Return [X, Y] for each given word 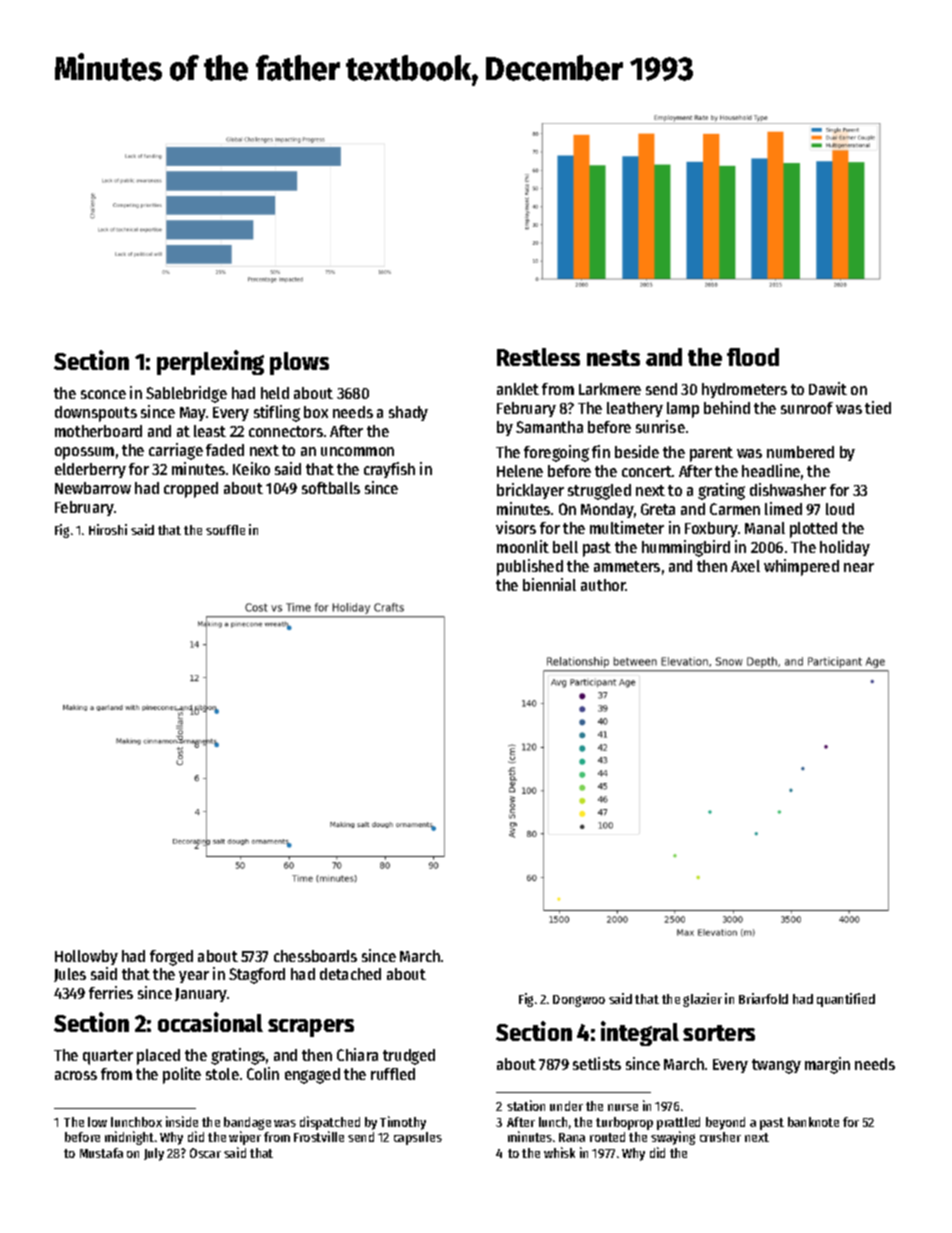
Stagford [257, 976]
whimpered [801, 567]
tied [878, 407]
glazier [702, 1000]
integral [640, 1033]
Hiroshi [108, 529]
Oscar [205, 1153]
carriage [176, 451]
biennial [549, 584]
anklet [518, 389]
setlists [597, 1063]
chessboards [315, 956]
